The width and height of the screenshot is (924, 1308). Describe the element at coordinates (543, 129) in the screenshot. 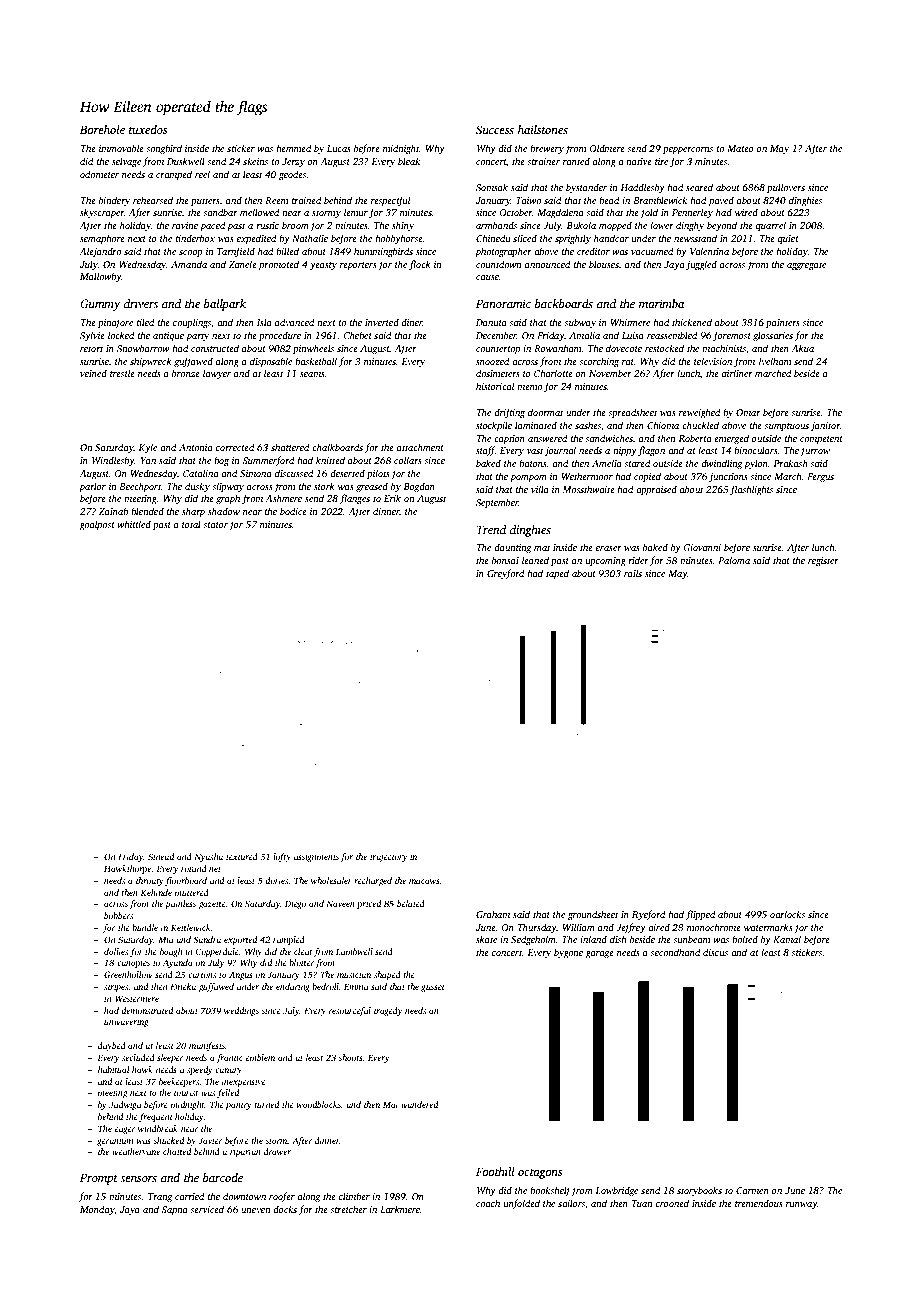

I see `hailstones` at that location.
